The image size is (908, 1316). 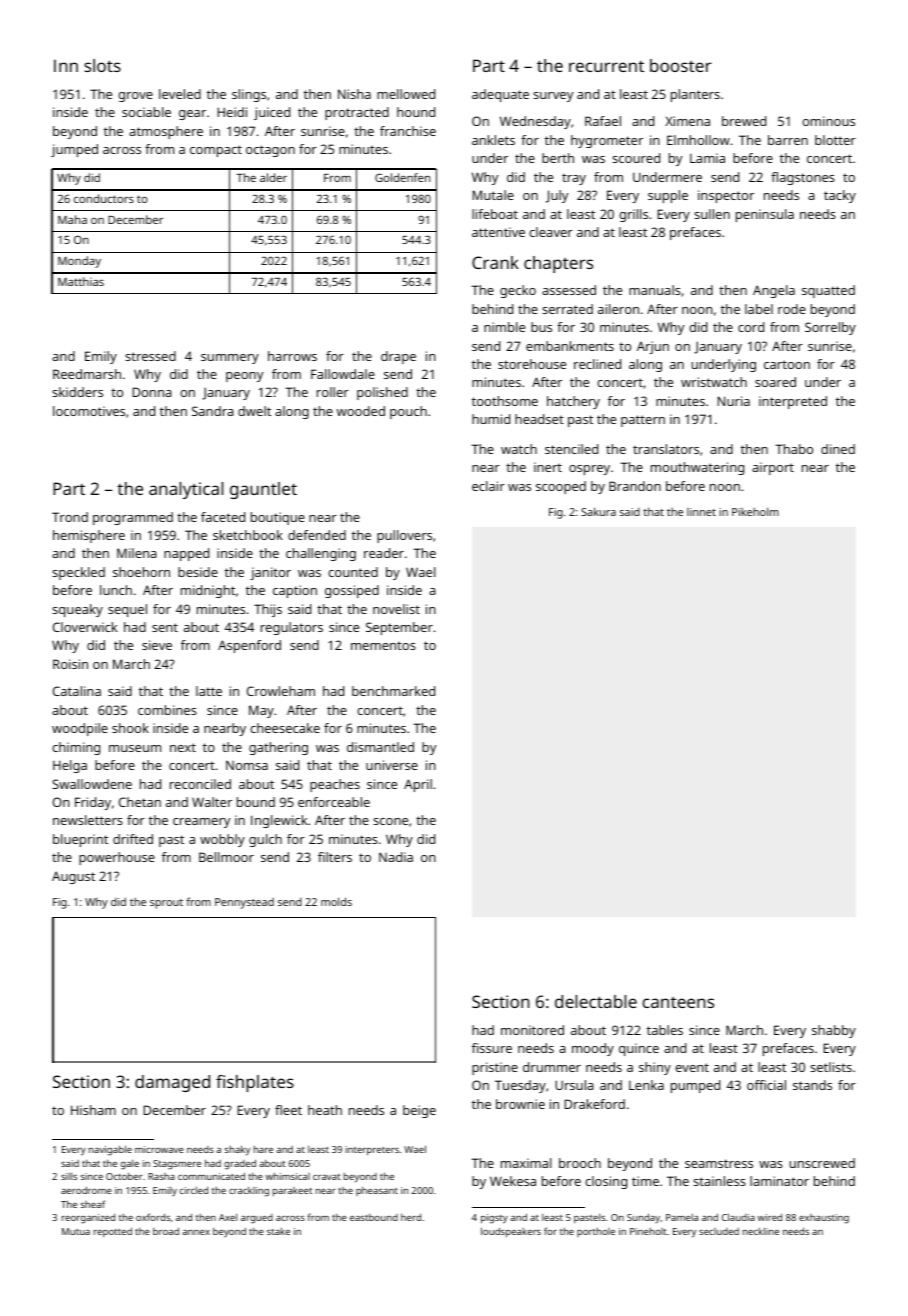 What do you see at coordinates (765, 215) in the screenshot?
I see `peninsula` at bounding box center [765, 215].
